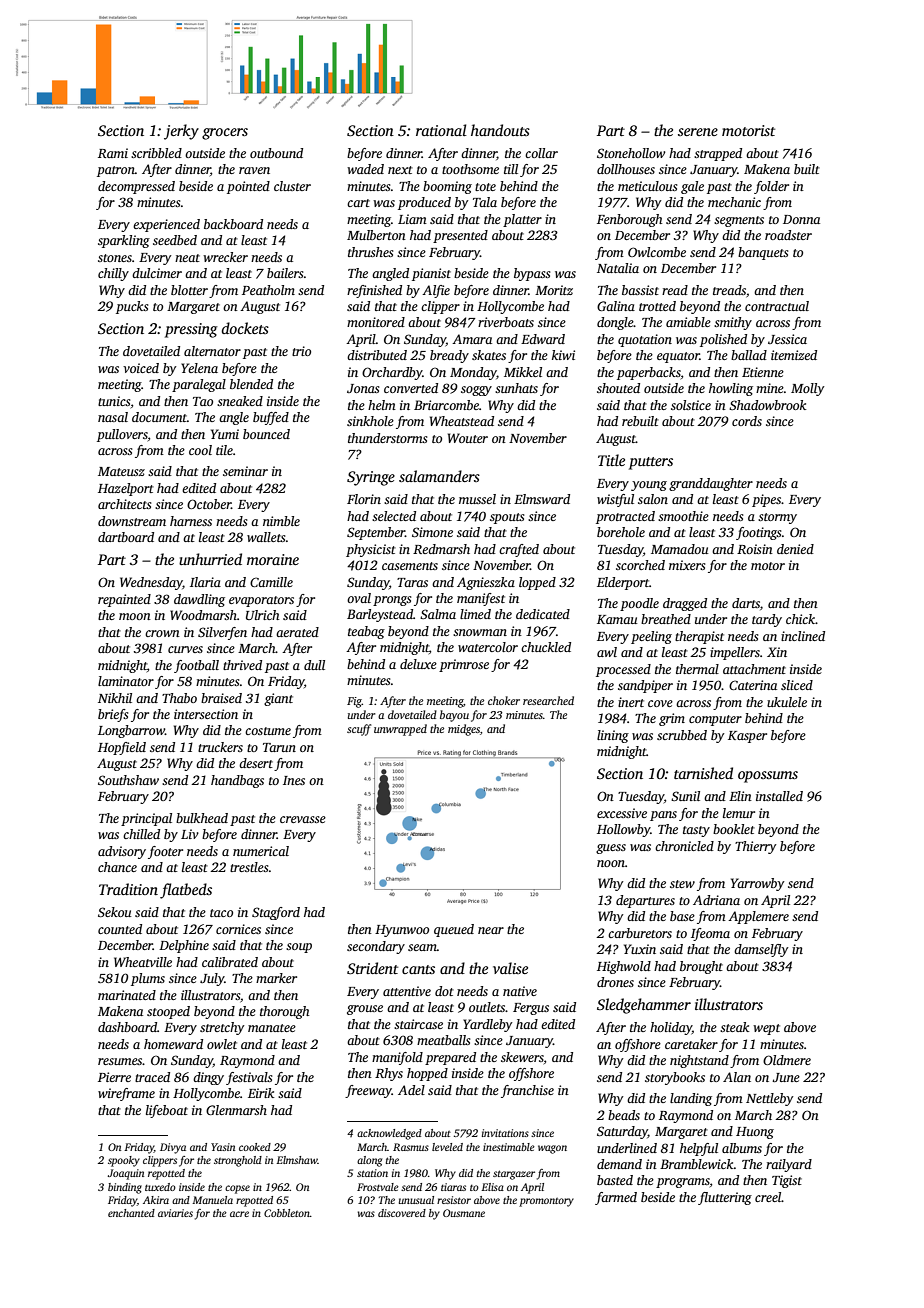 The height and width of the screenshot is (1308, 924). I want to click on sunhats, so click(516, 388).
